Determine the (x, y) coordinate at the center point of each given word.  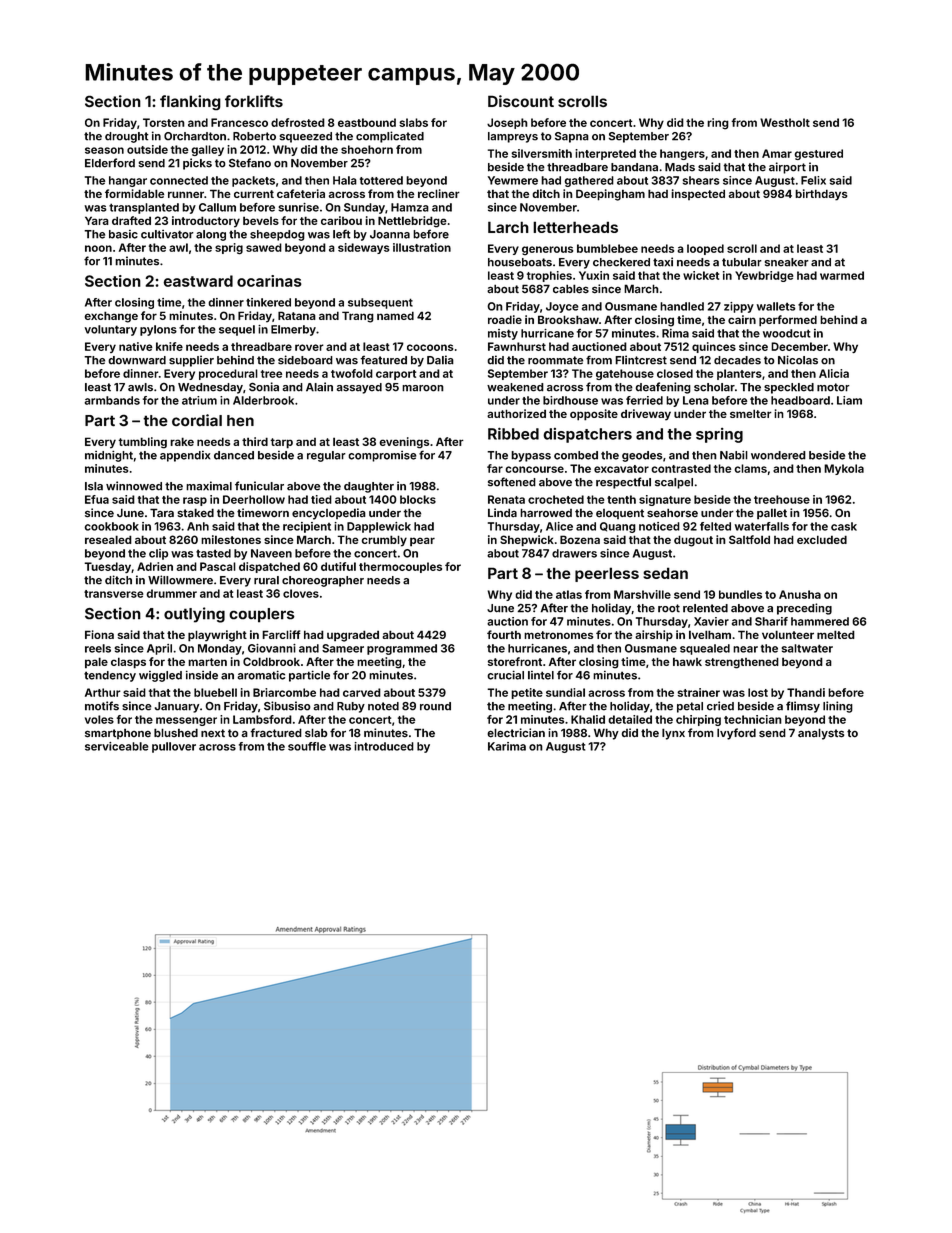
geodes (642, 456)
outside (147, 149)
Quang (618, 527)
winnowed (134, 486)
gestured (818, 154)
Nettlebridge (412, 222)
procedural (228, 374)
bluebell (215, 692)
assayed (359, 388)
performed (788, 321)
